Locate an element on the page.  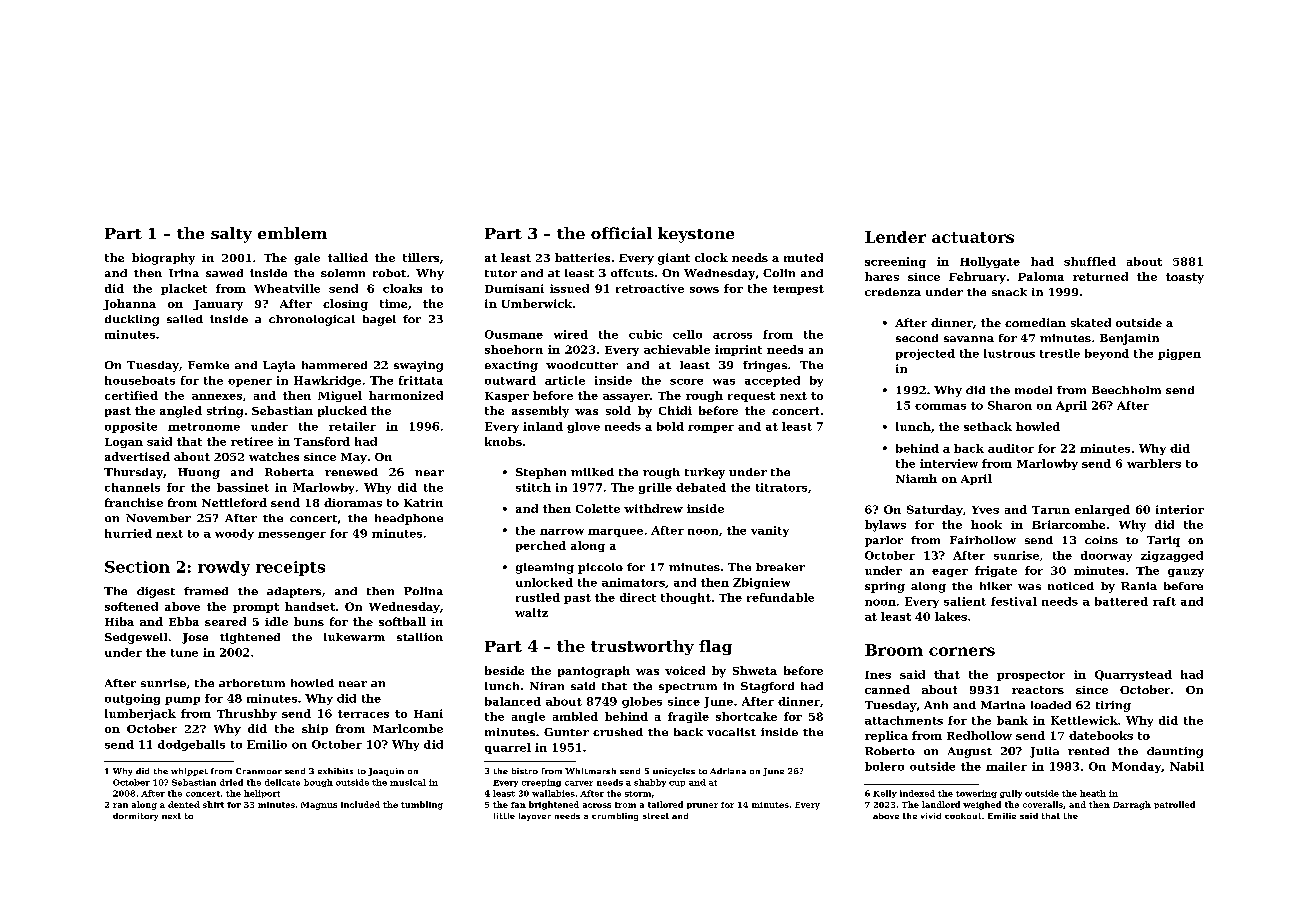
arboretum is located at coordinates (252, 683).
